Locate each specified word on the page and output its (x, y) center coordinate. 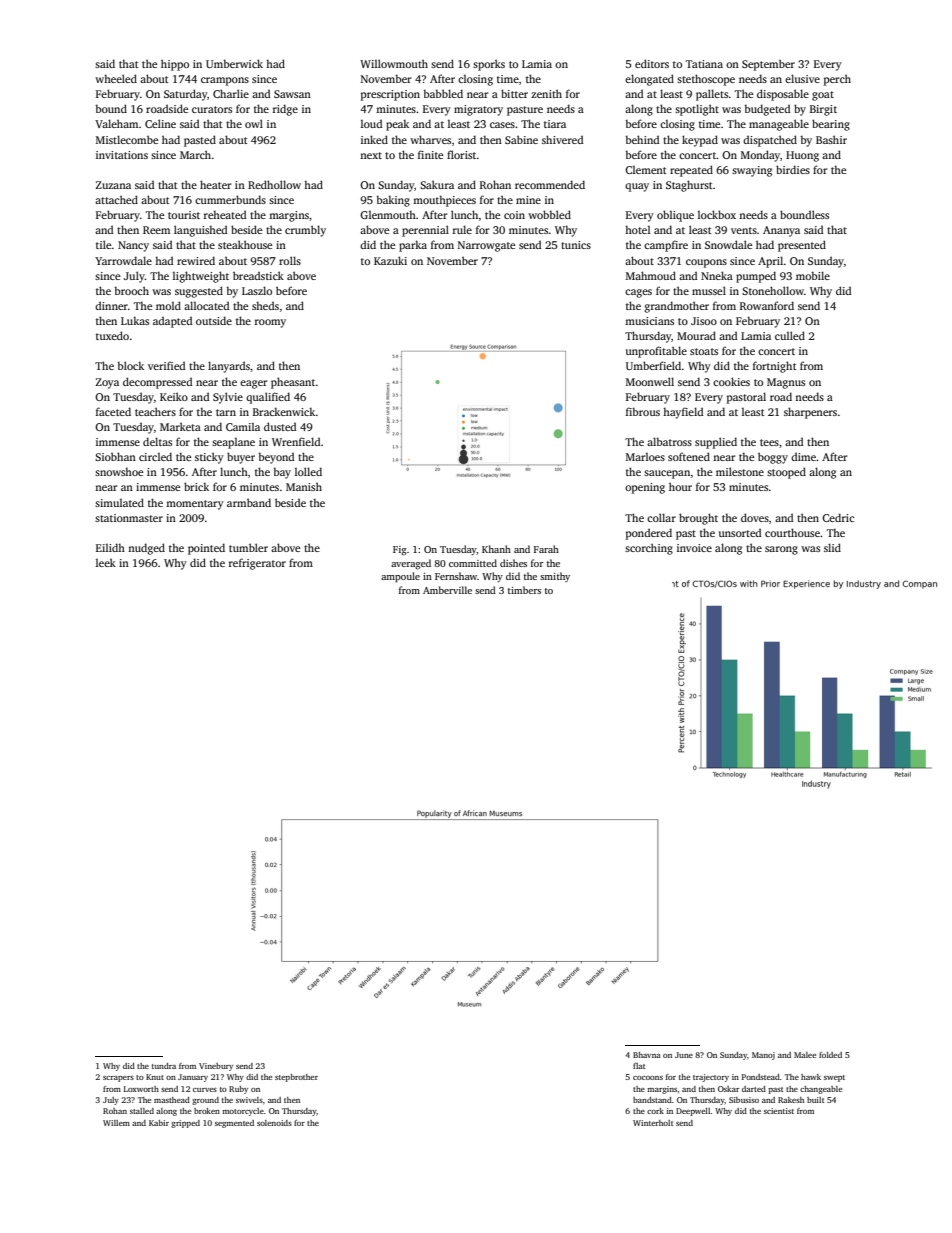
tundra (164, 1066)
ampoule (400, 577)
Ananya (781, 231)
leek (106, 562)
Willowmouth (394, 63)
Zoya (107, 383)
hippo (175, 65)
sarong (781, 550)
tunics (576, 245)
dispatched (770, 141)
